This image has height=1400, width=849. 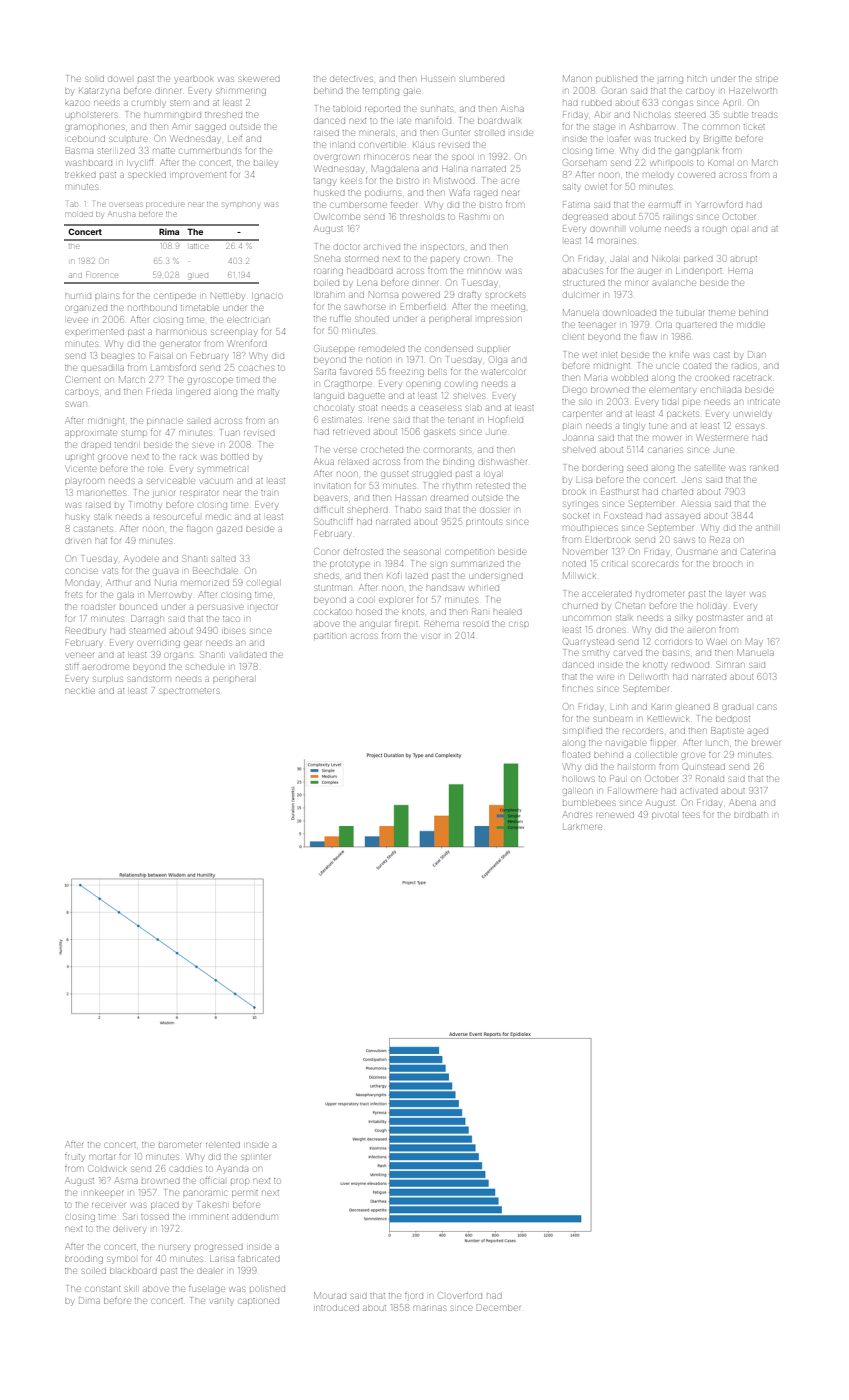 What do you see at coordinates (460, 1295) in the image?
I see `Cloverford` at bounding box center [460, 1295].
